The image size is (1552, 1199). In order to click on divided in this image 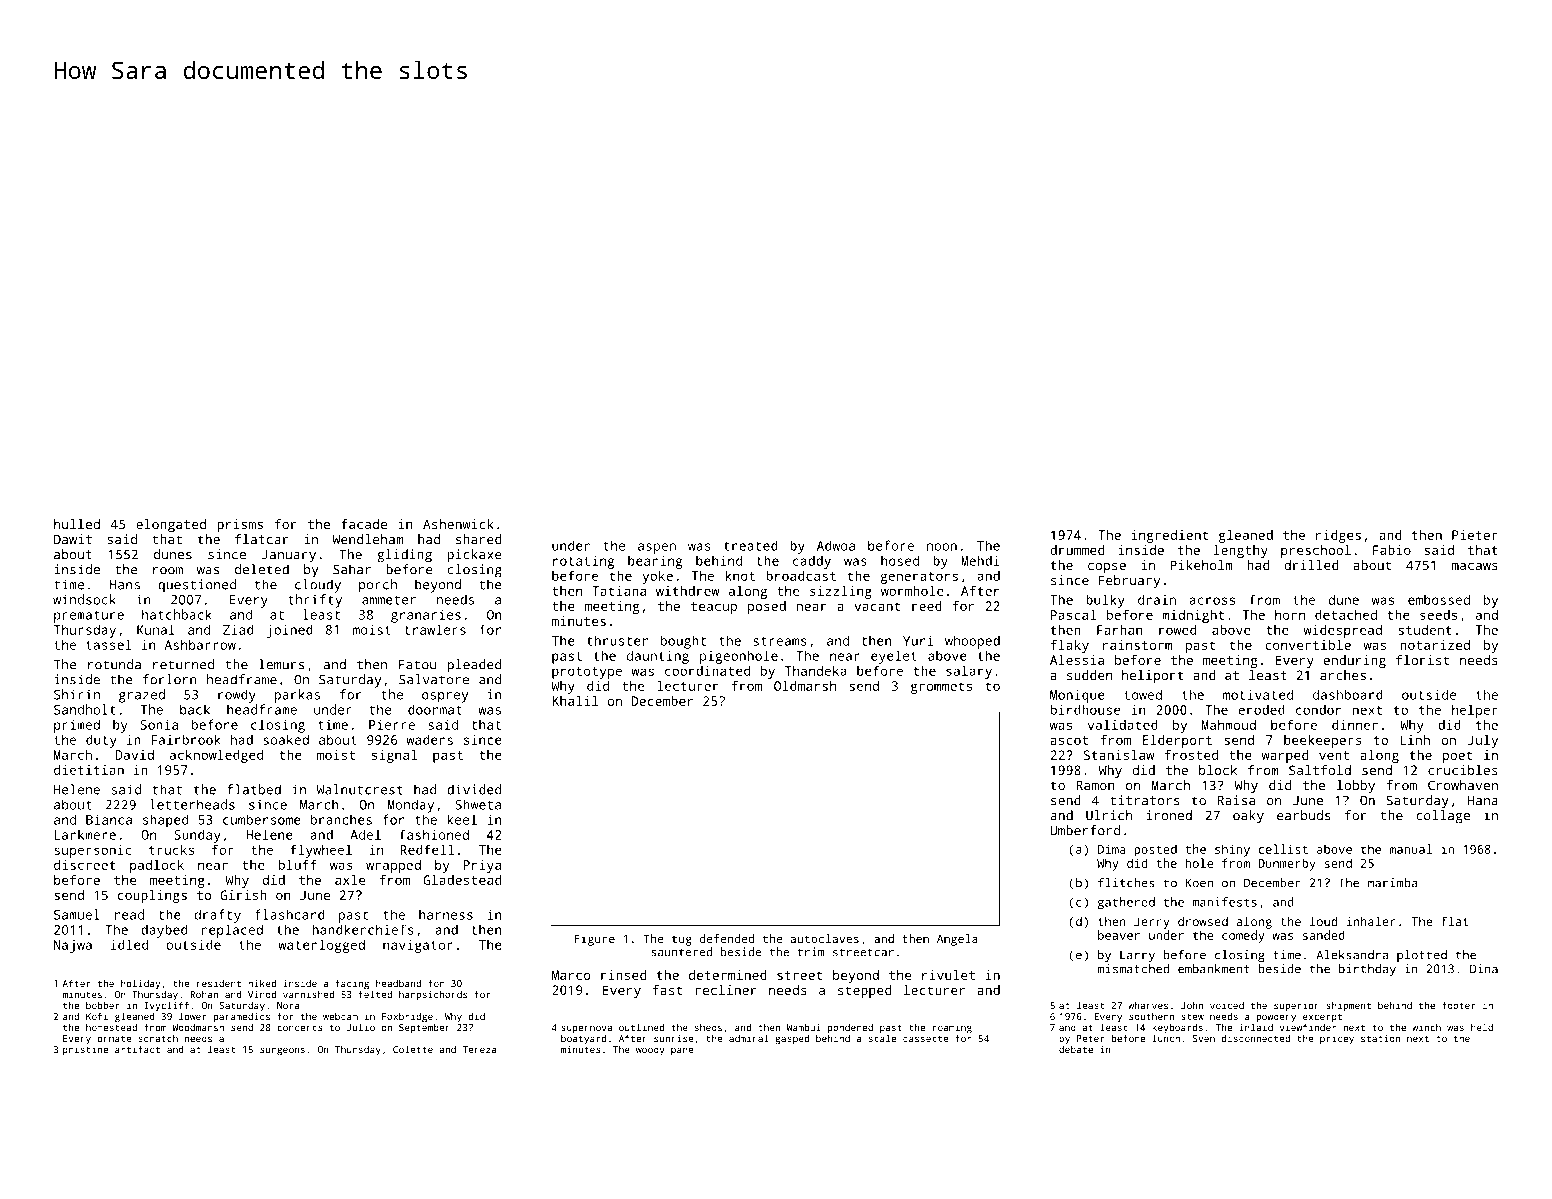, I will do `click(474, 789)`.
